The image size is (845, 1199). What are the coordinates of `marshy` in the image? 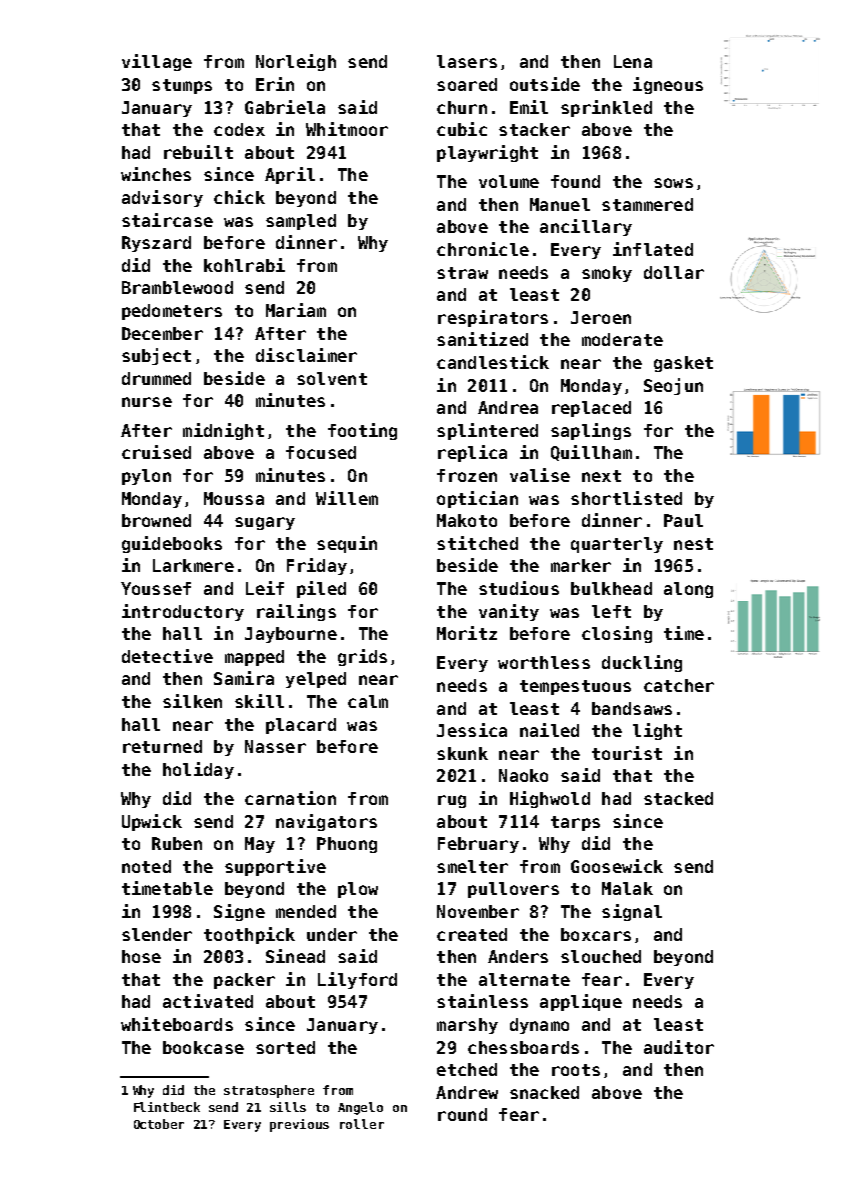 It's located at (467, 1026).
